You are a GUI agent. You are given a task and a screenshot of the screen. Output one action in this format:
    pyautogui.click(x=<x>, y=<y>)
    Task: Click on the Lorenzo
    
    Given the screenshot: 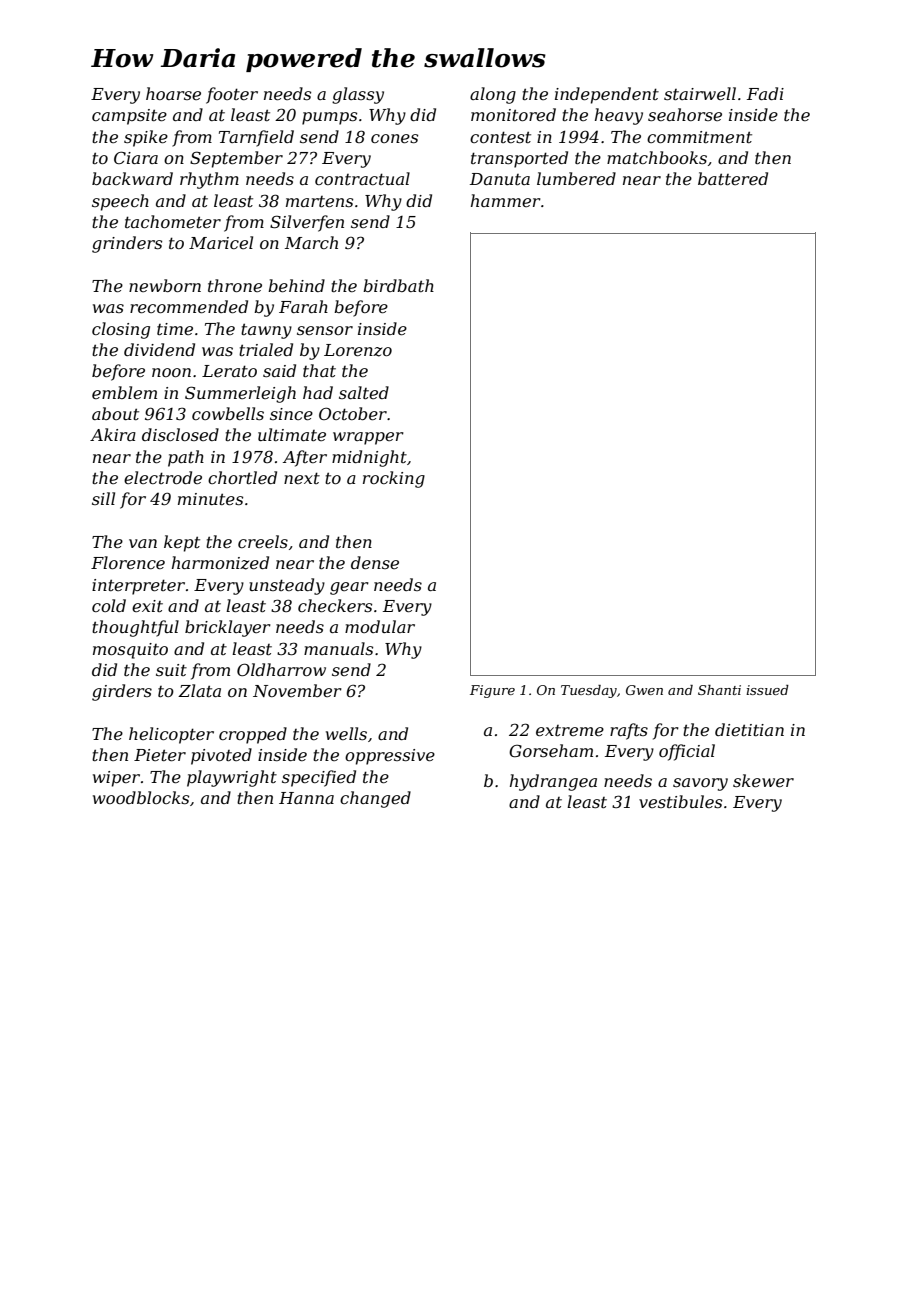 What is the action you would take?
    pyautogui.click(x=358, y=350)
